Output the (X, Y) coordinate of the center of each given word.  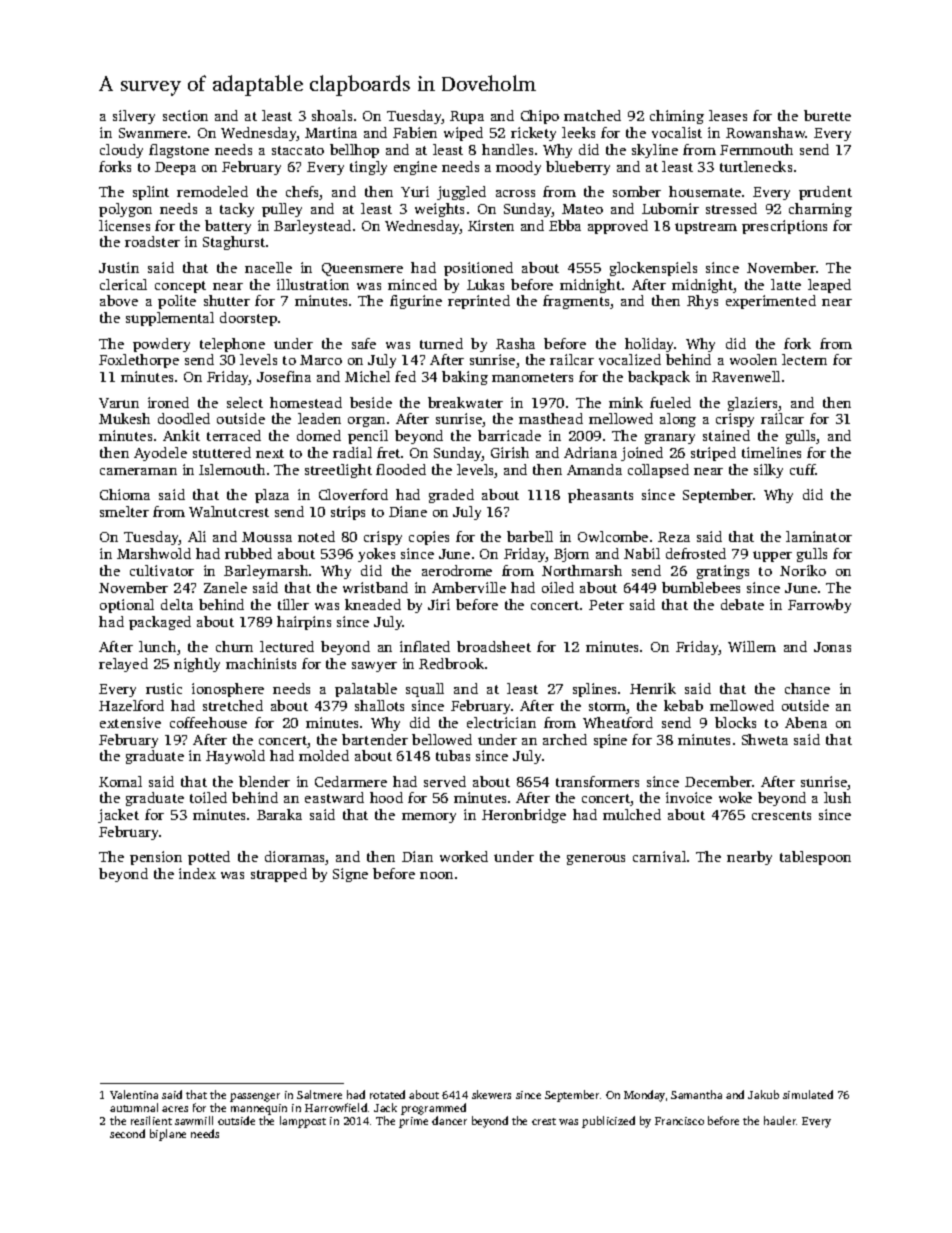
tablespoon (815, 858)
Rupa (467, 117)
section (185, 115)
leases (728, 115)
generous (596, 859)
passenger (255, 1097)
